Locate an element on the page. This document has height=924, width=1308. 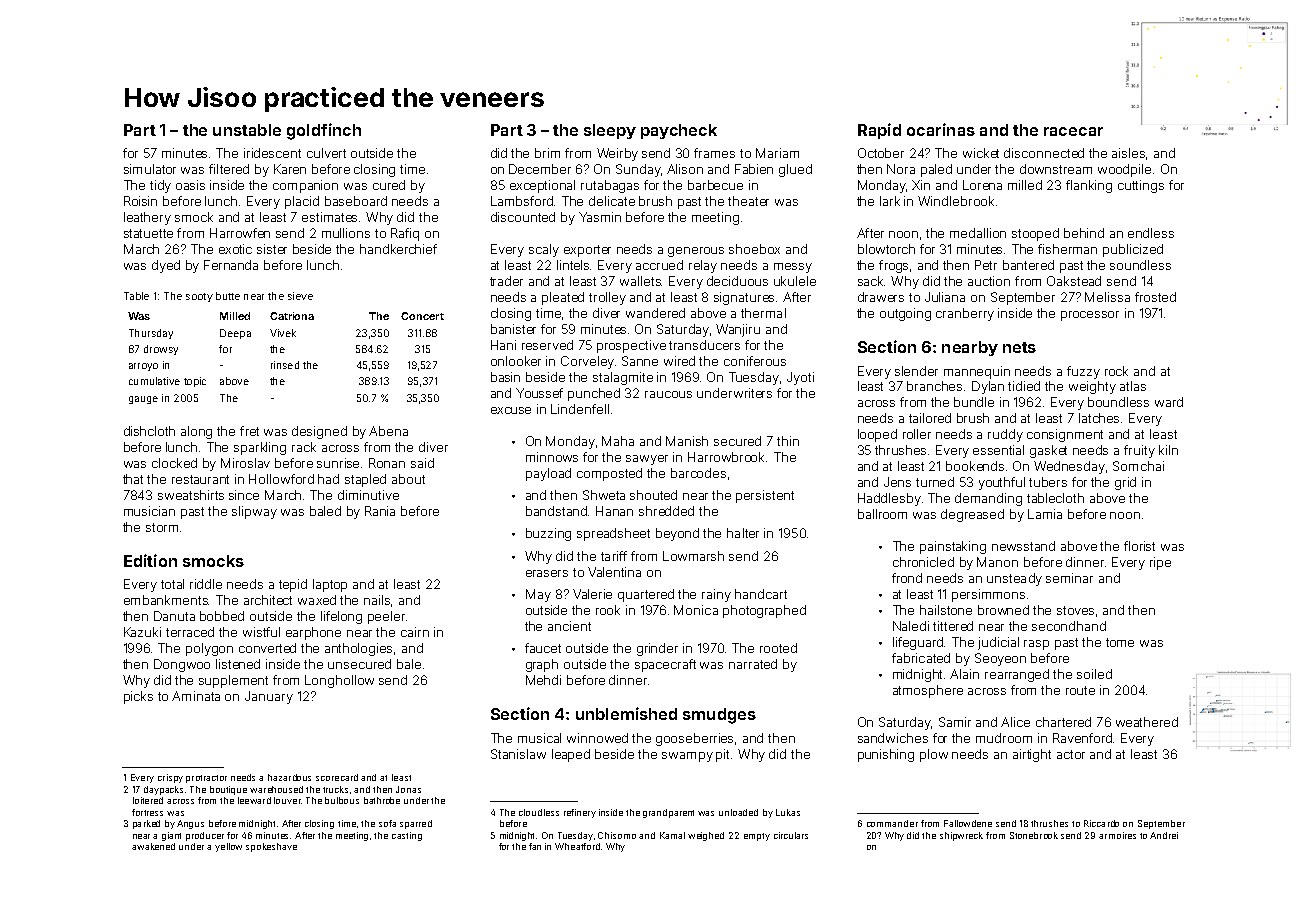
ocarinas is located at coordinates (941, 129).
